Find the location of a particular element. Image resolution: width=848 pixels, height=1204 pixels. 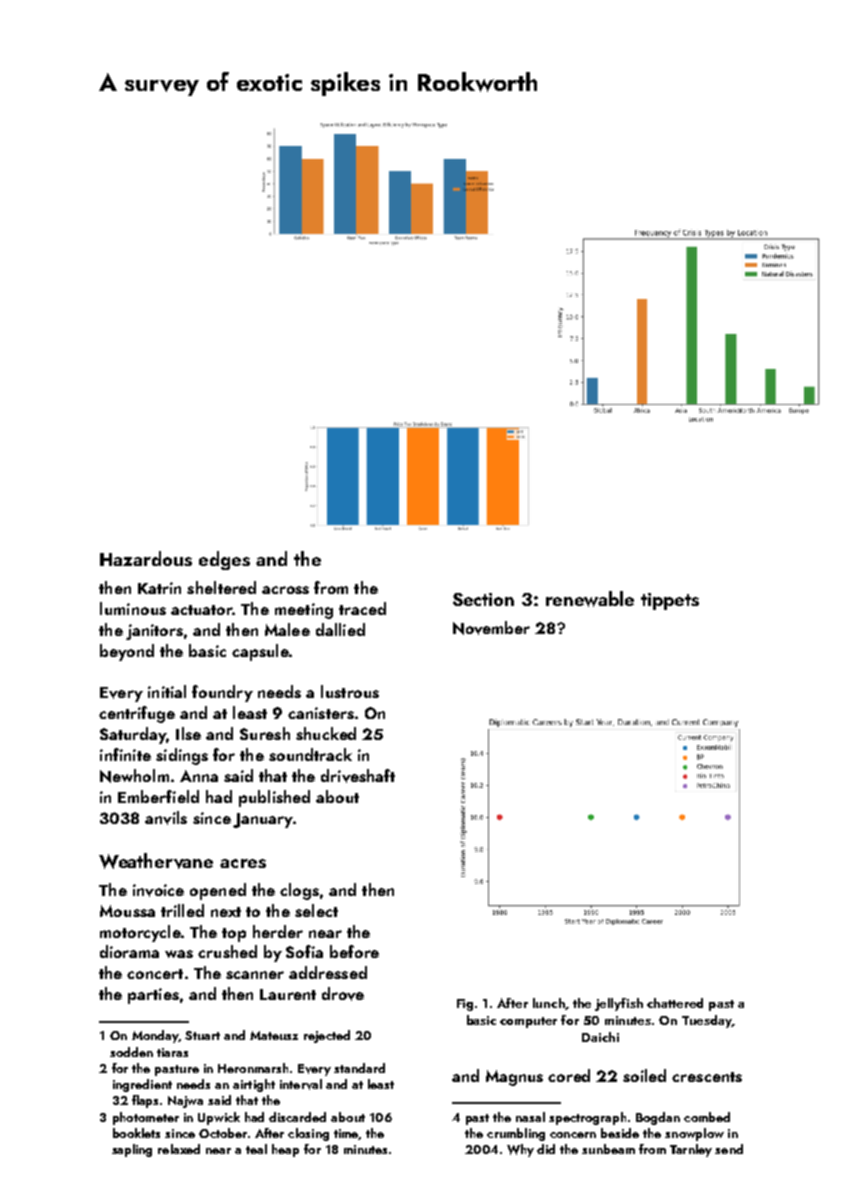

select is located at coordinates (316, 910).
